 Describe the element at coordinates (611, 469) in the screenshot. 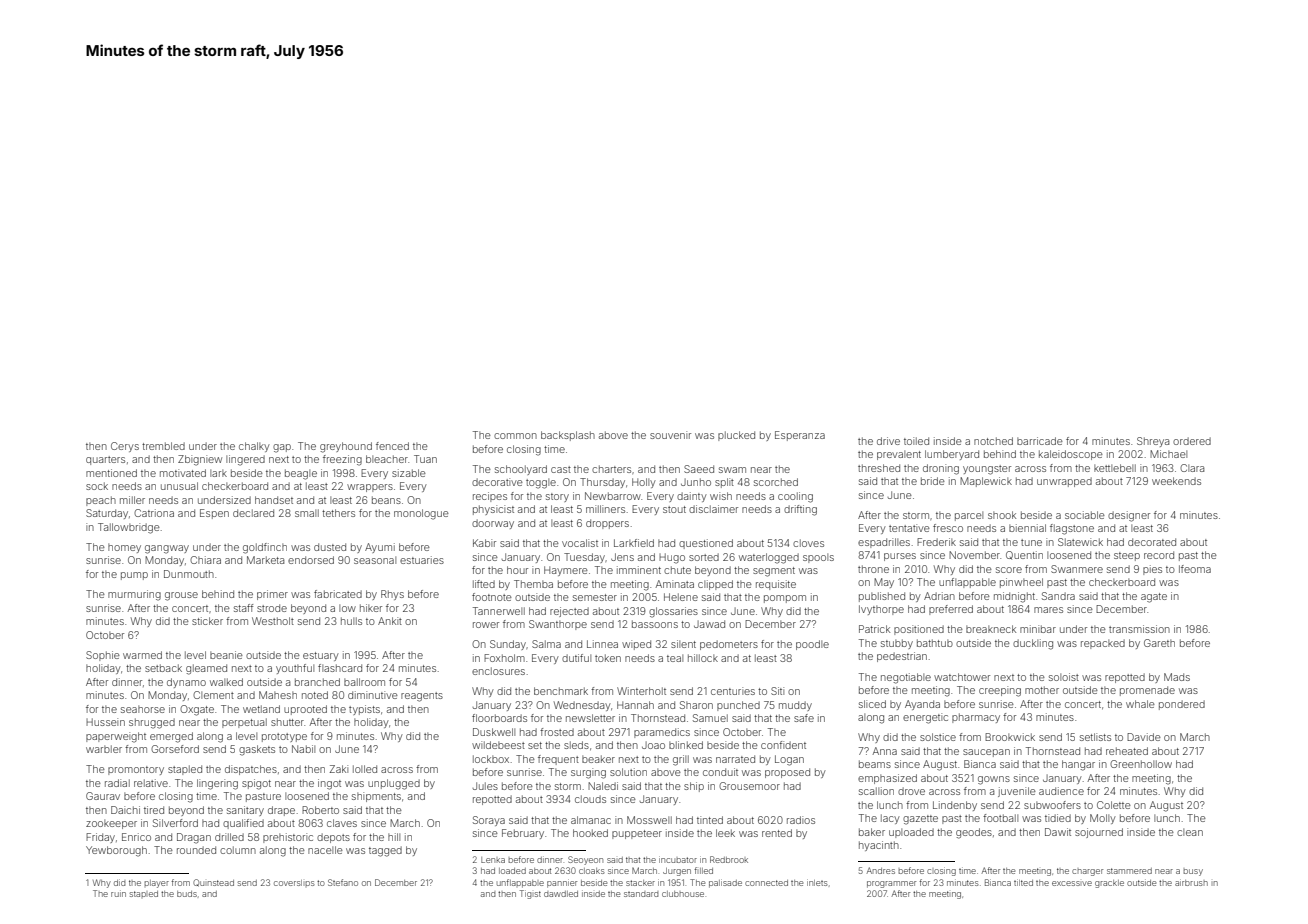

I see `charters` at that location.
